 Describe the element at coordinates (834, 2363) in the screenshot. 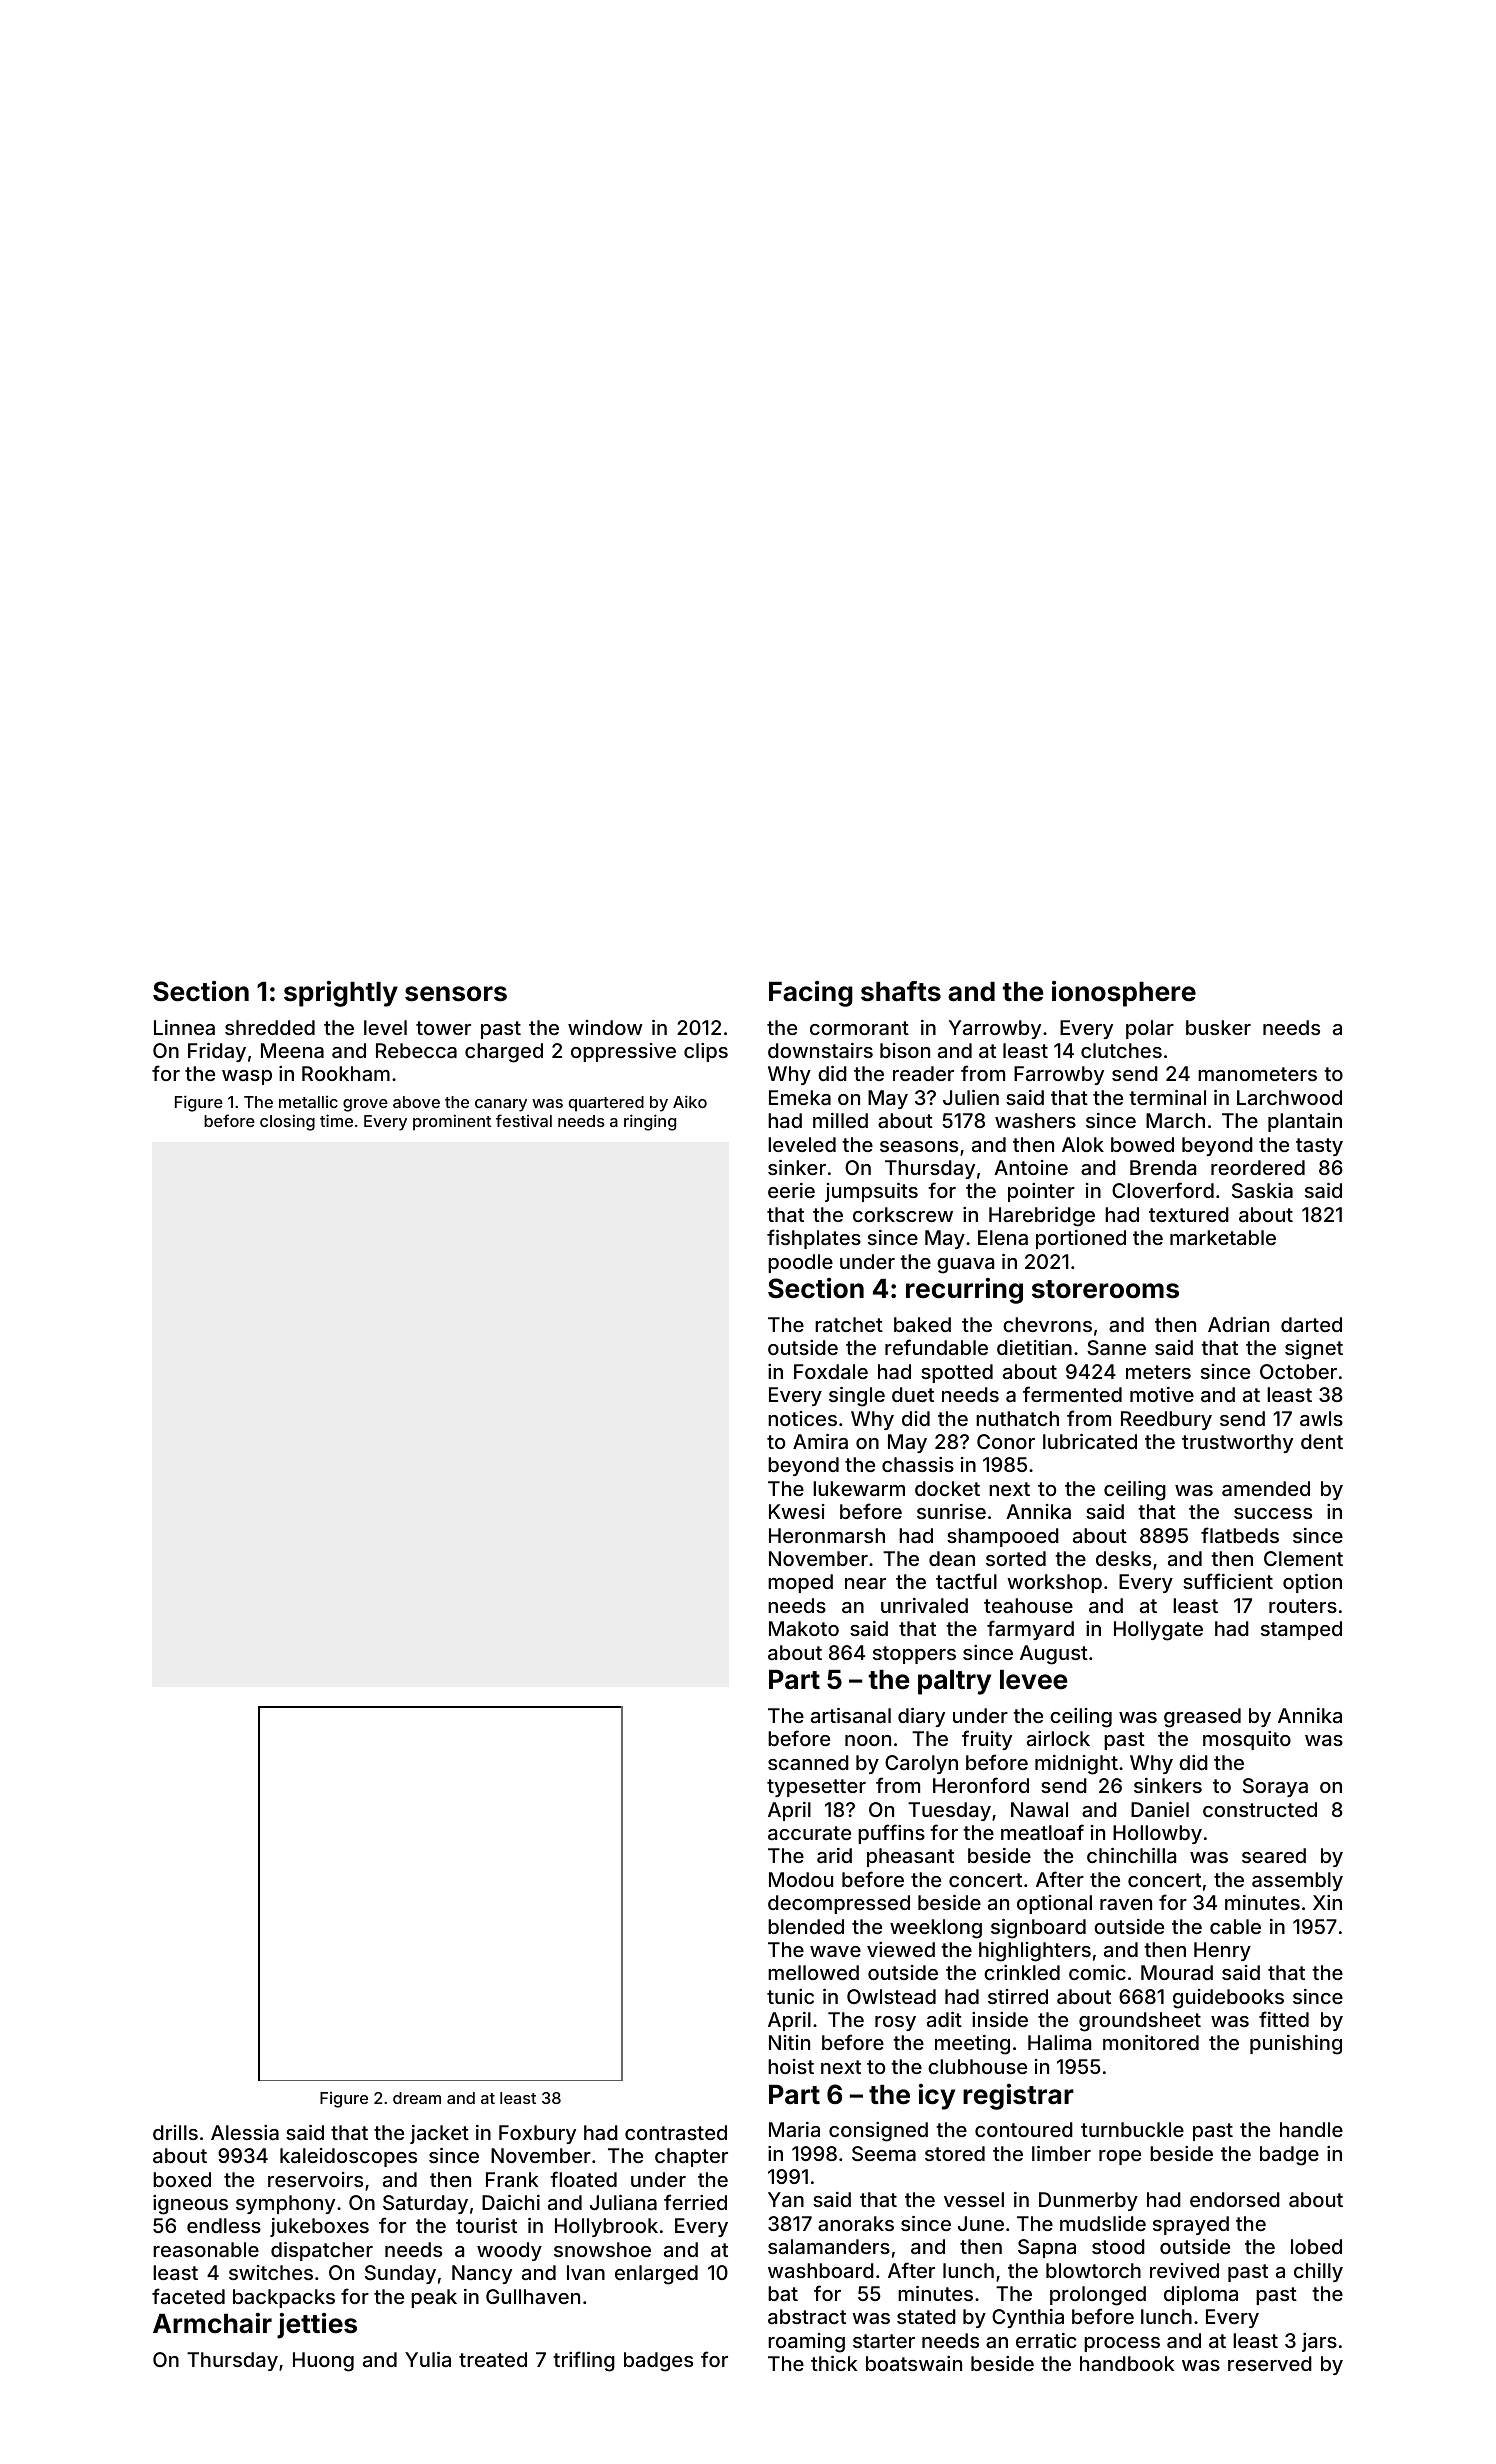

I see `thick` at that location.
